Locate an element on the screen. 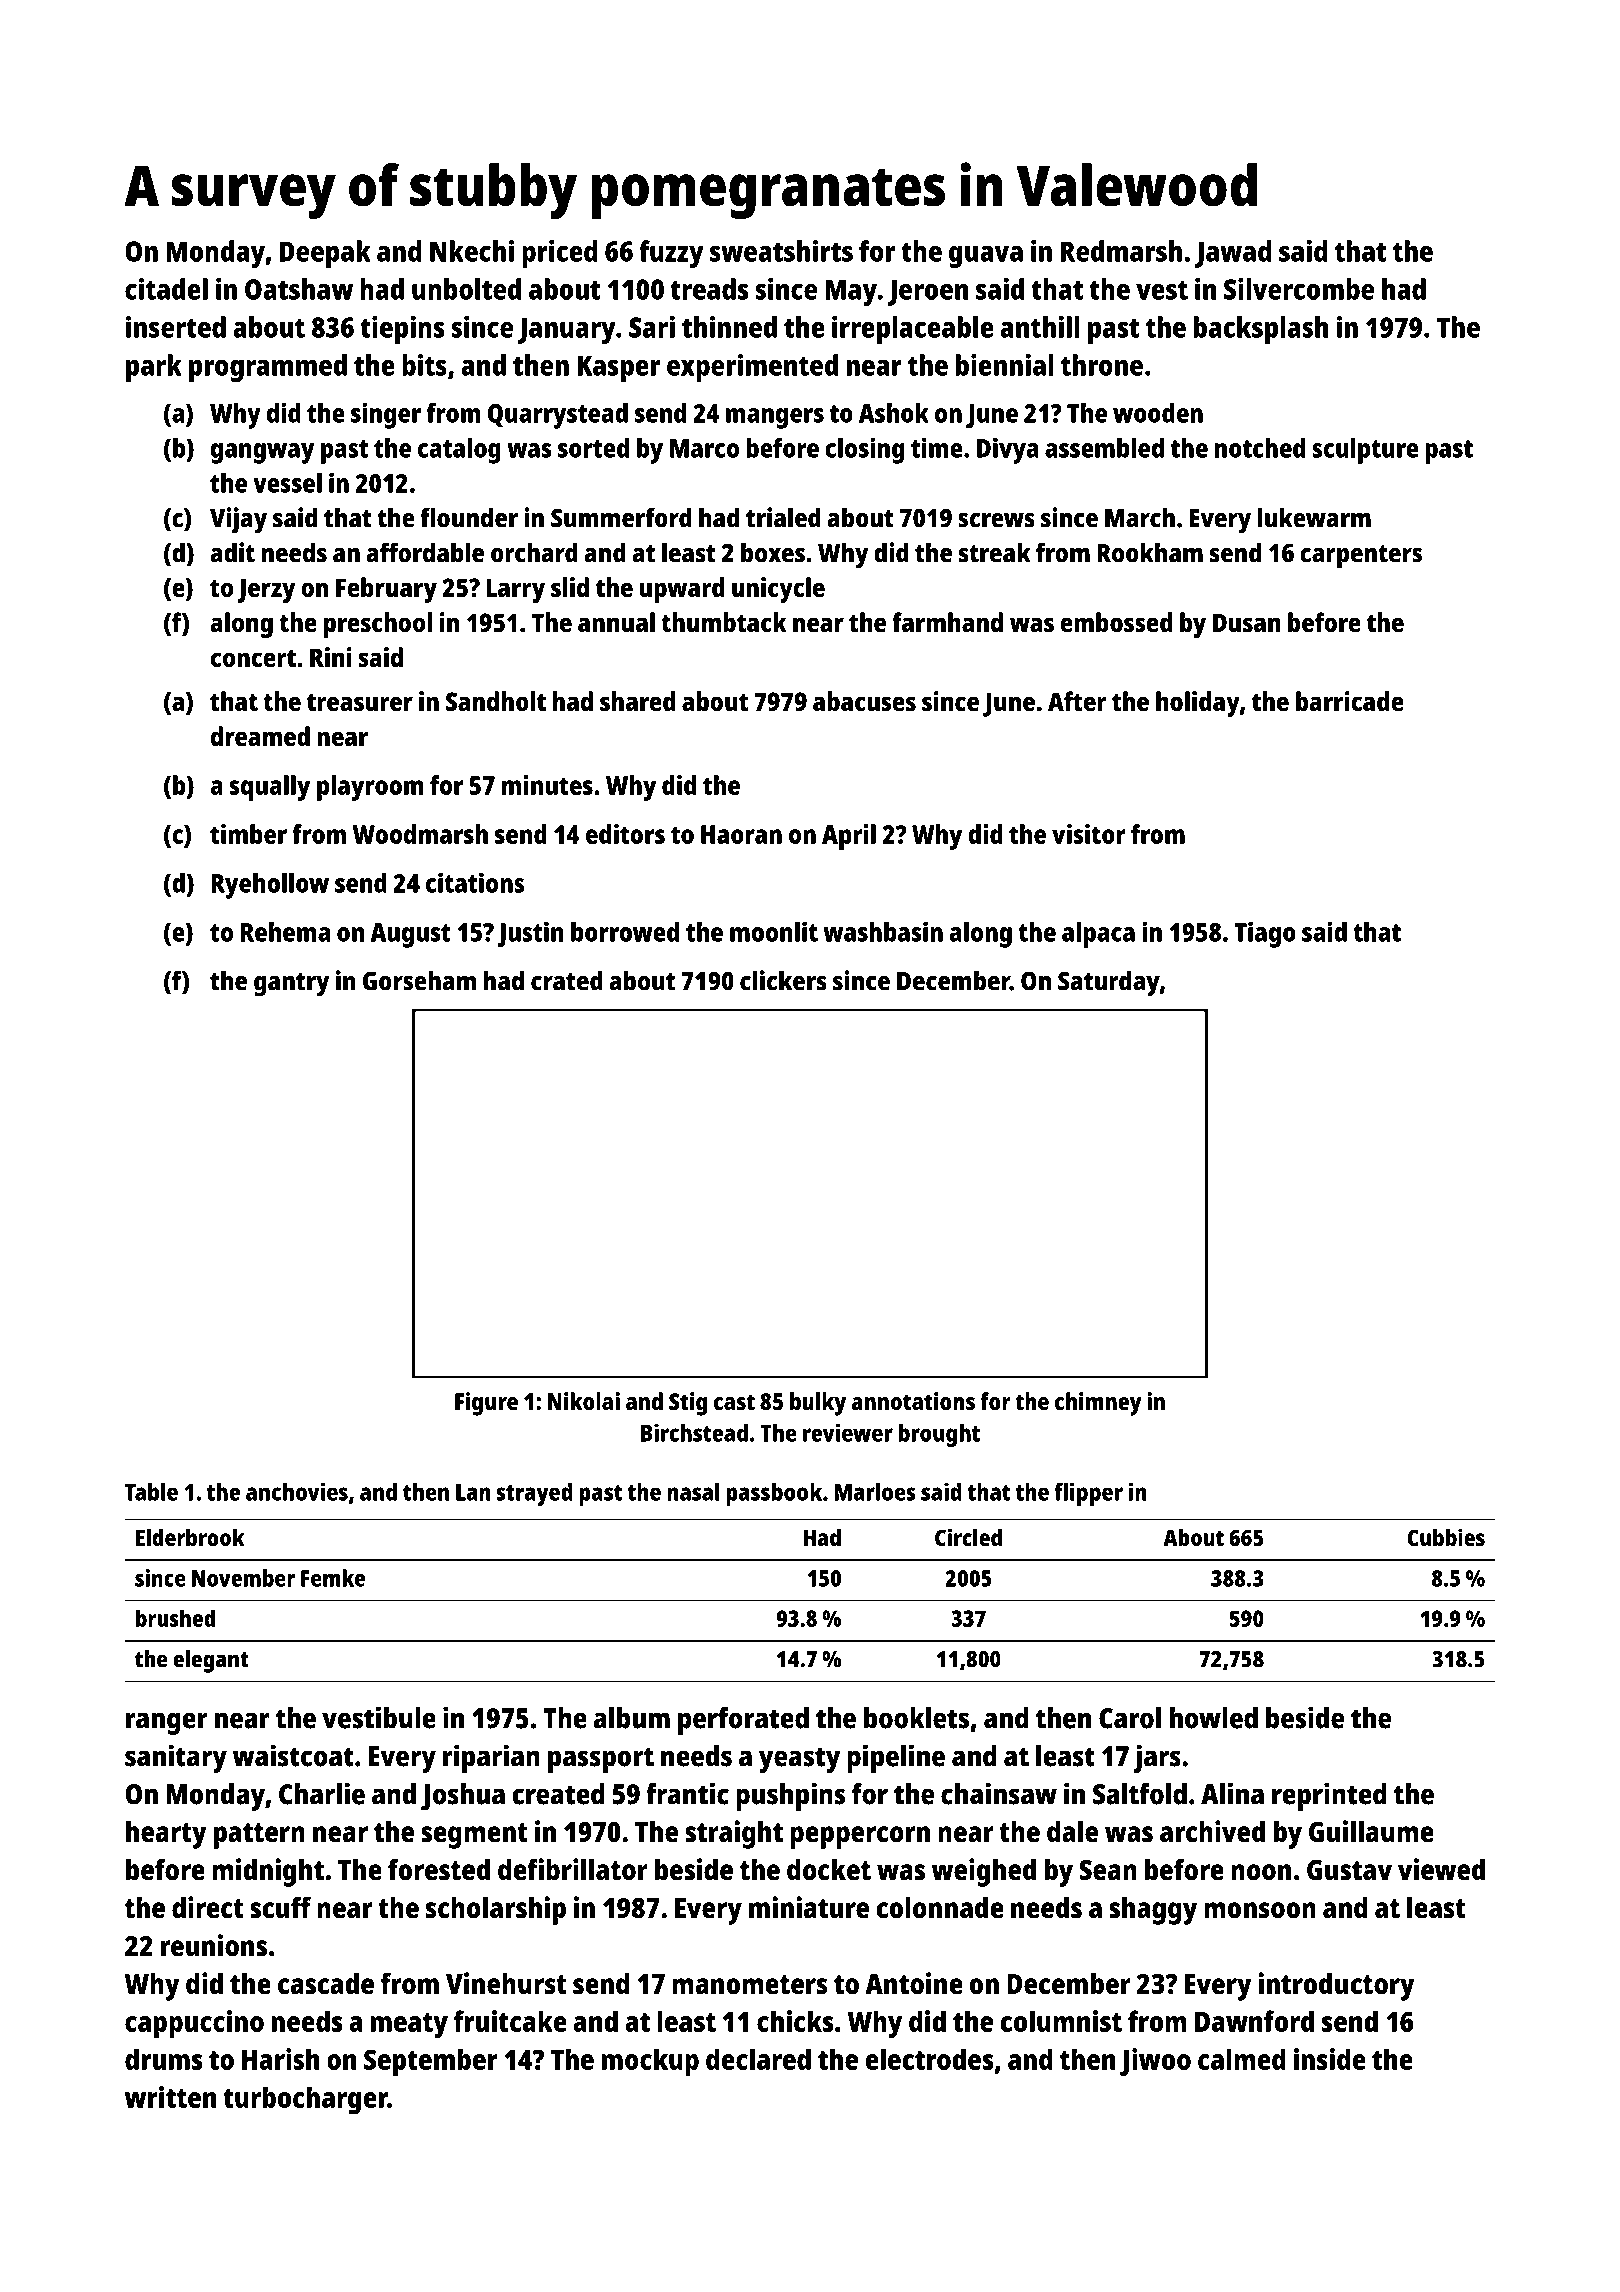 The image size is (1620, 2292). August is located at coordinates (411, 935).
